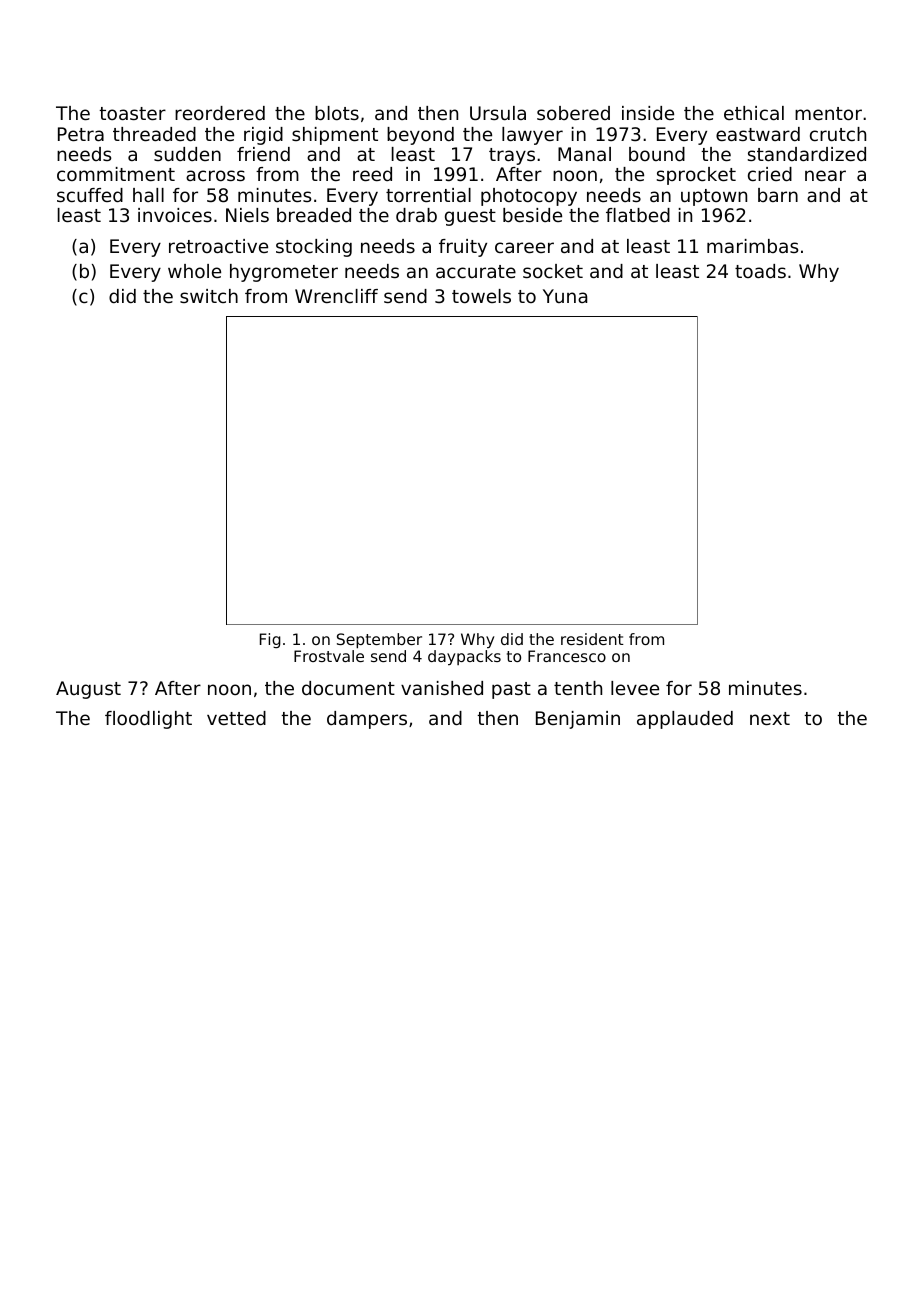  I want to click on toads, so click(760, 271).
